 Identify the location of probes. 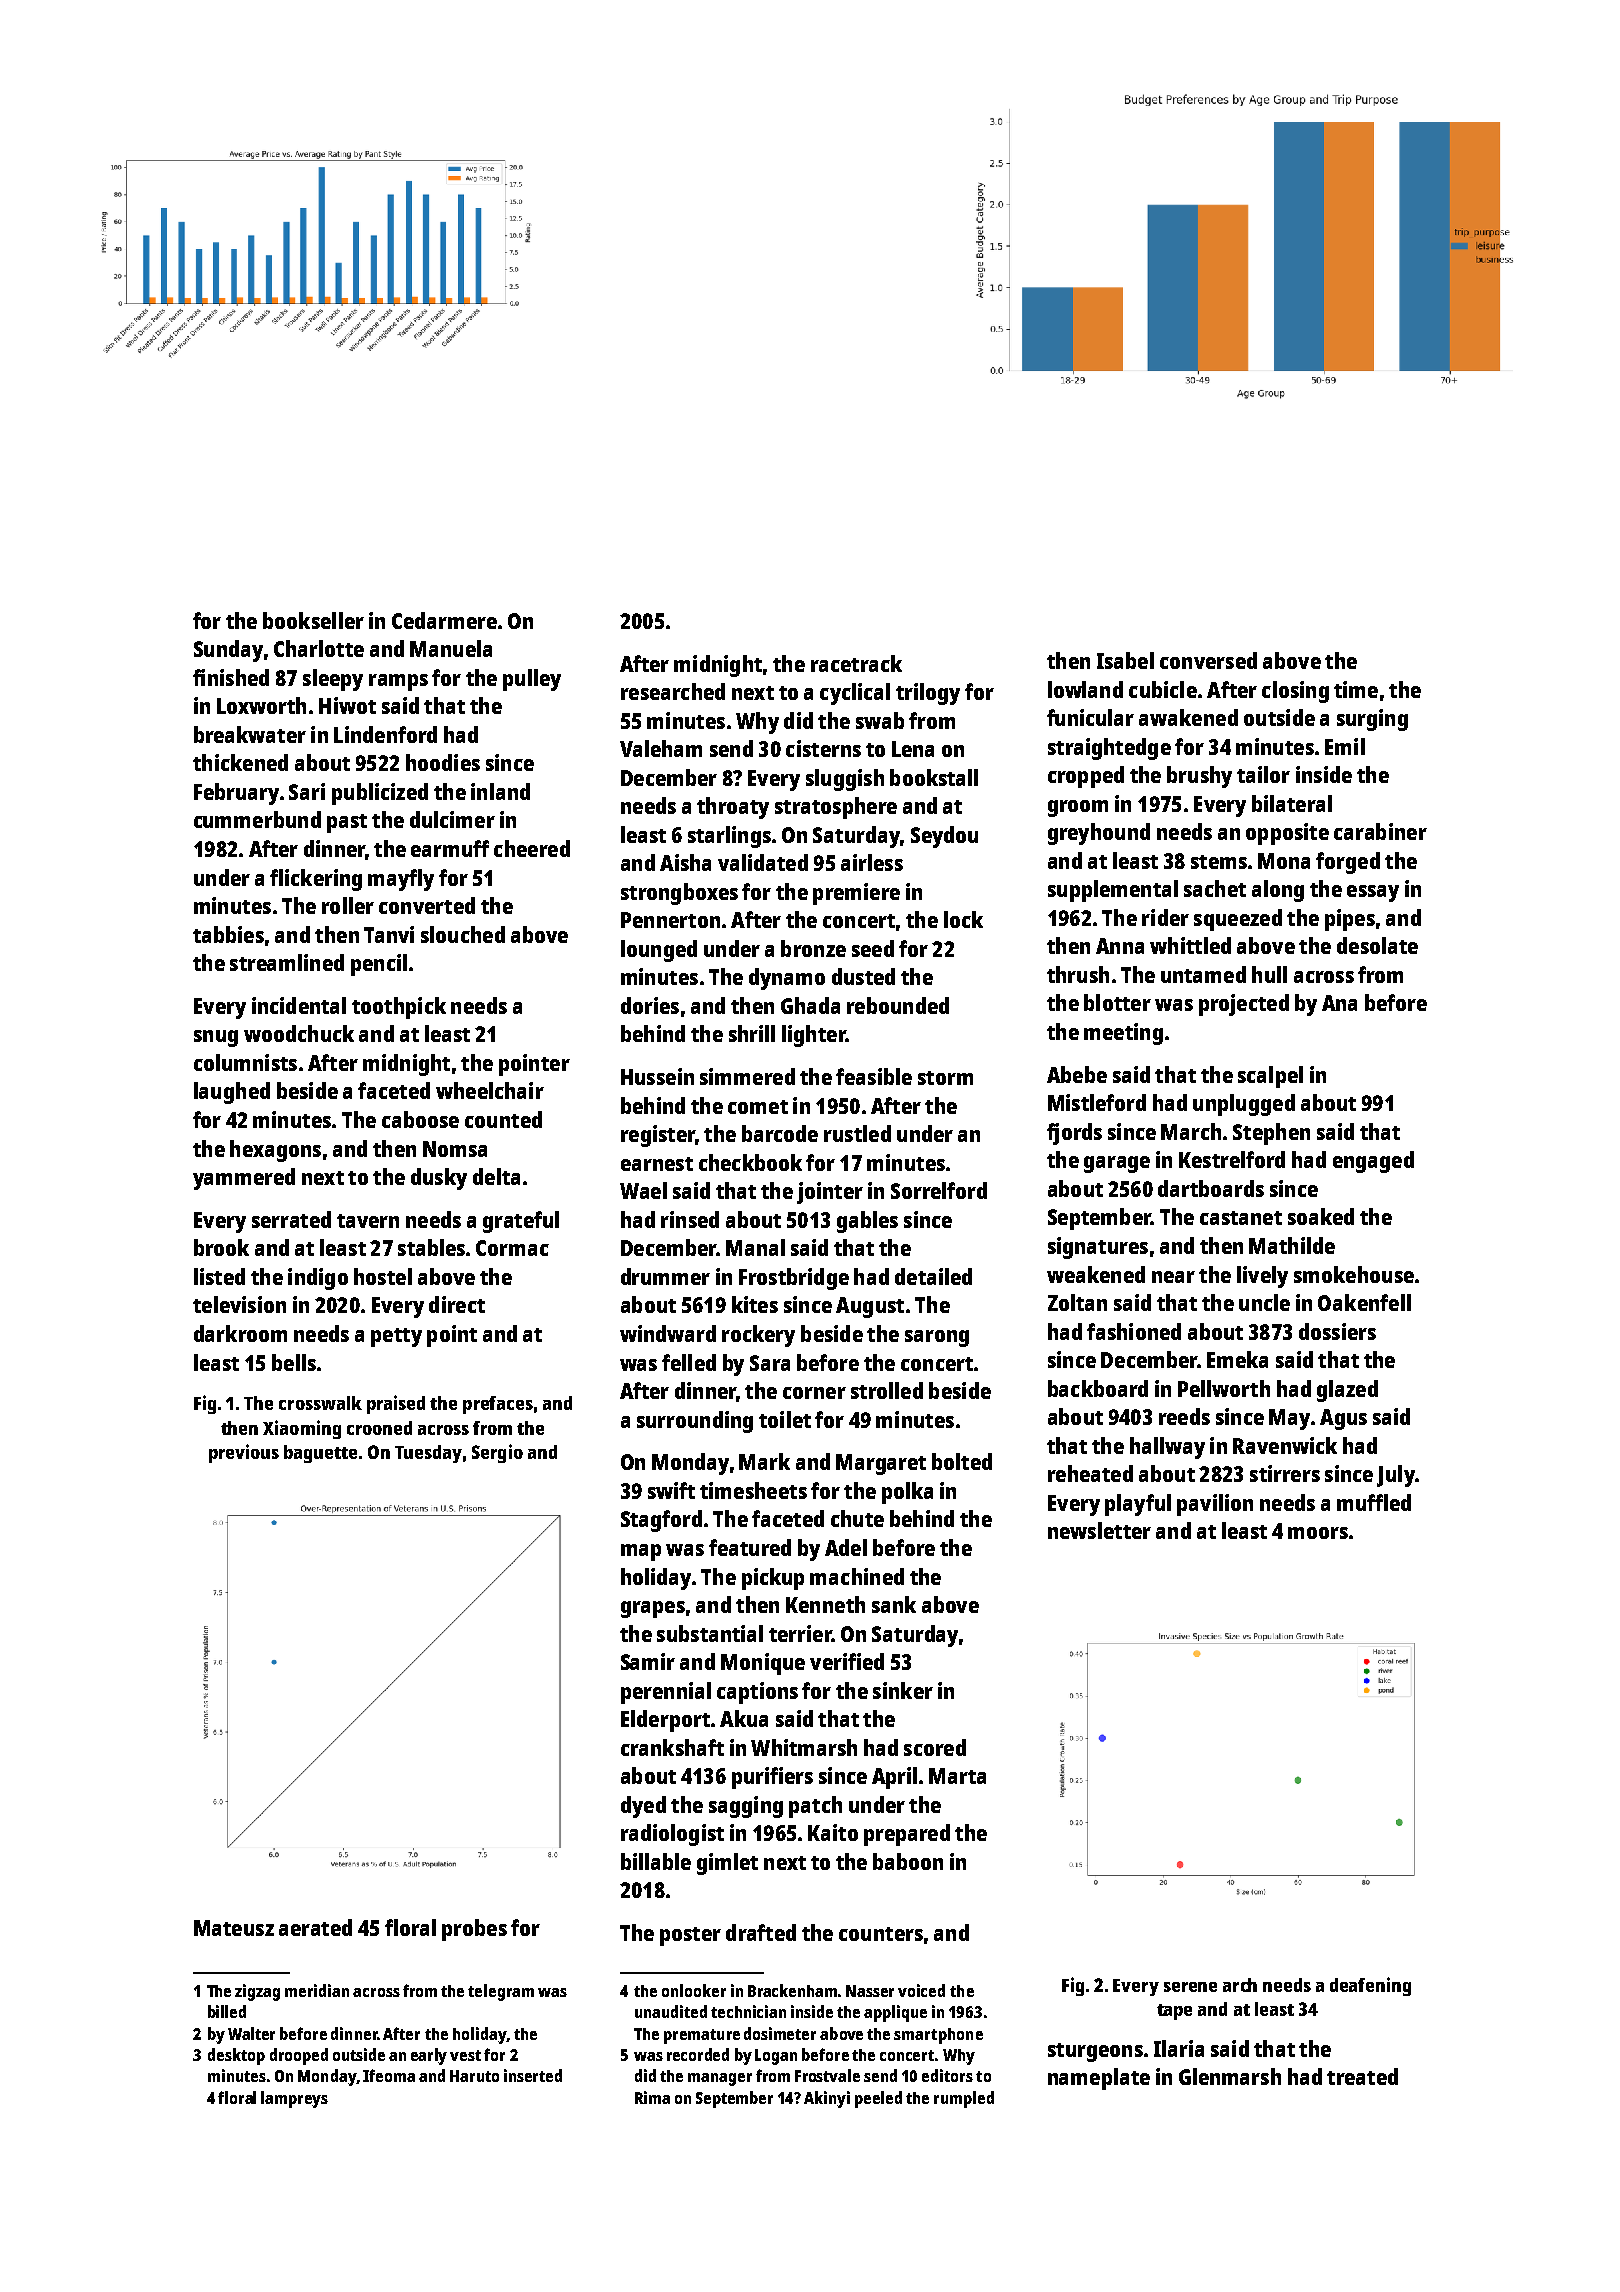
(474, 1930).
